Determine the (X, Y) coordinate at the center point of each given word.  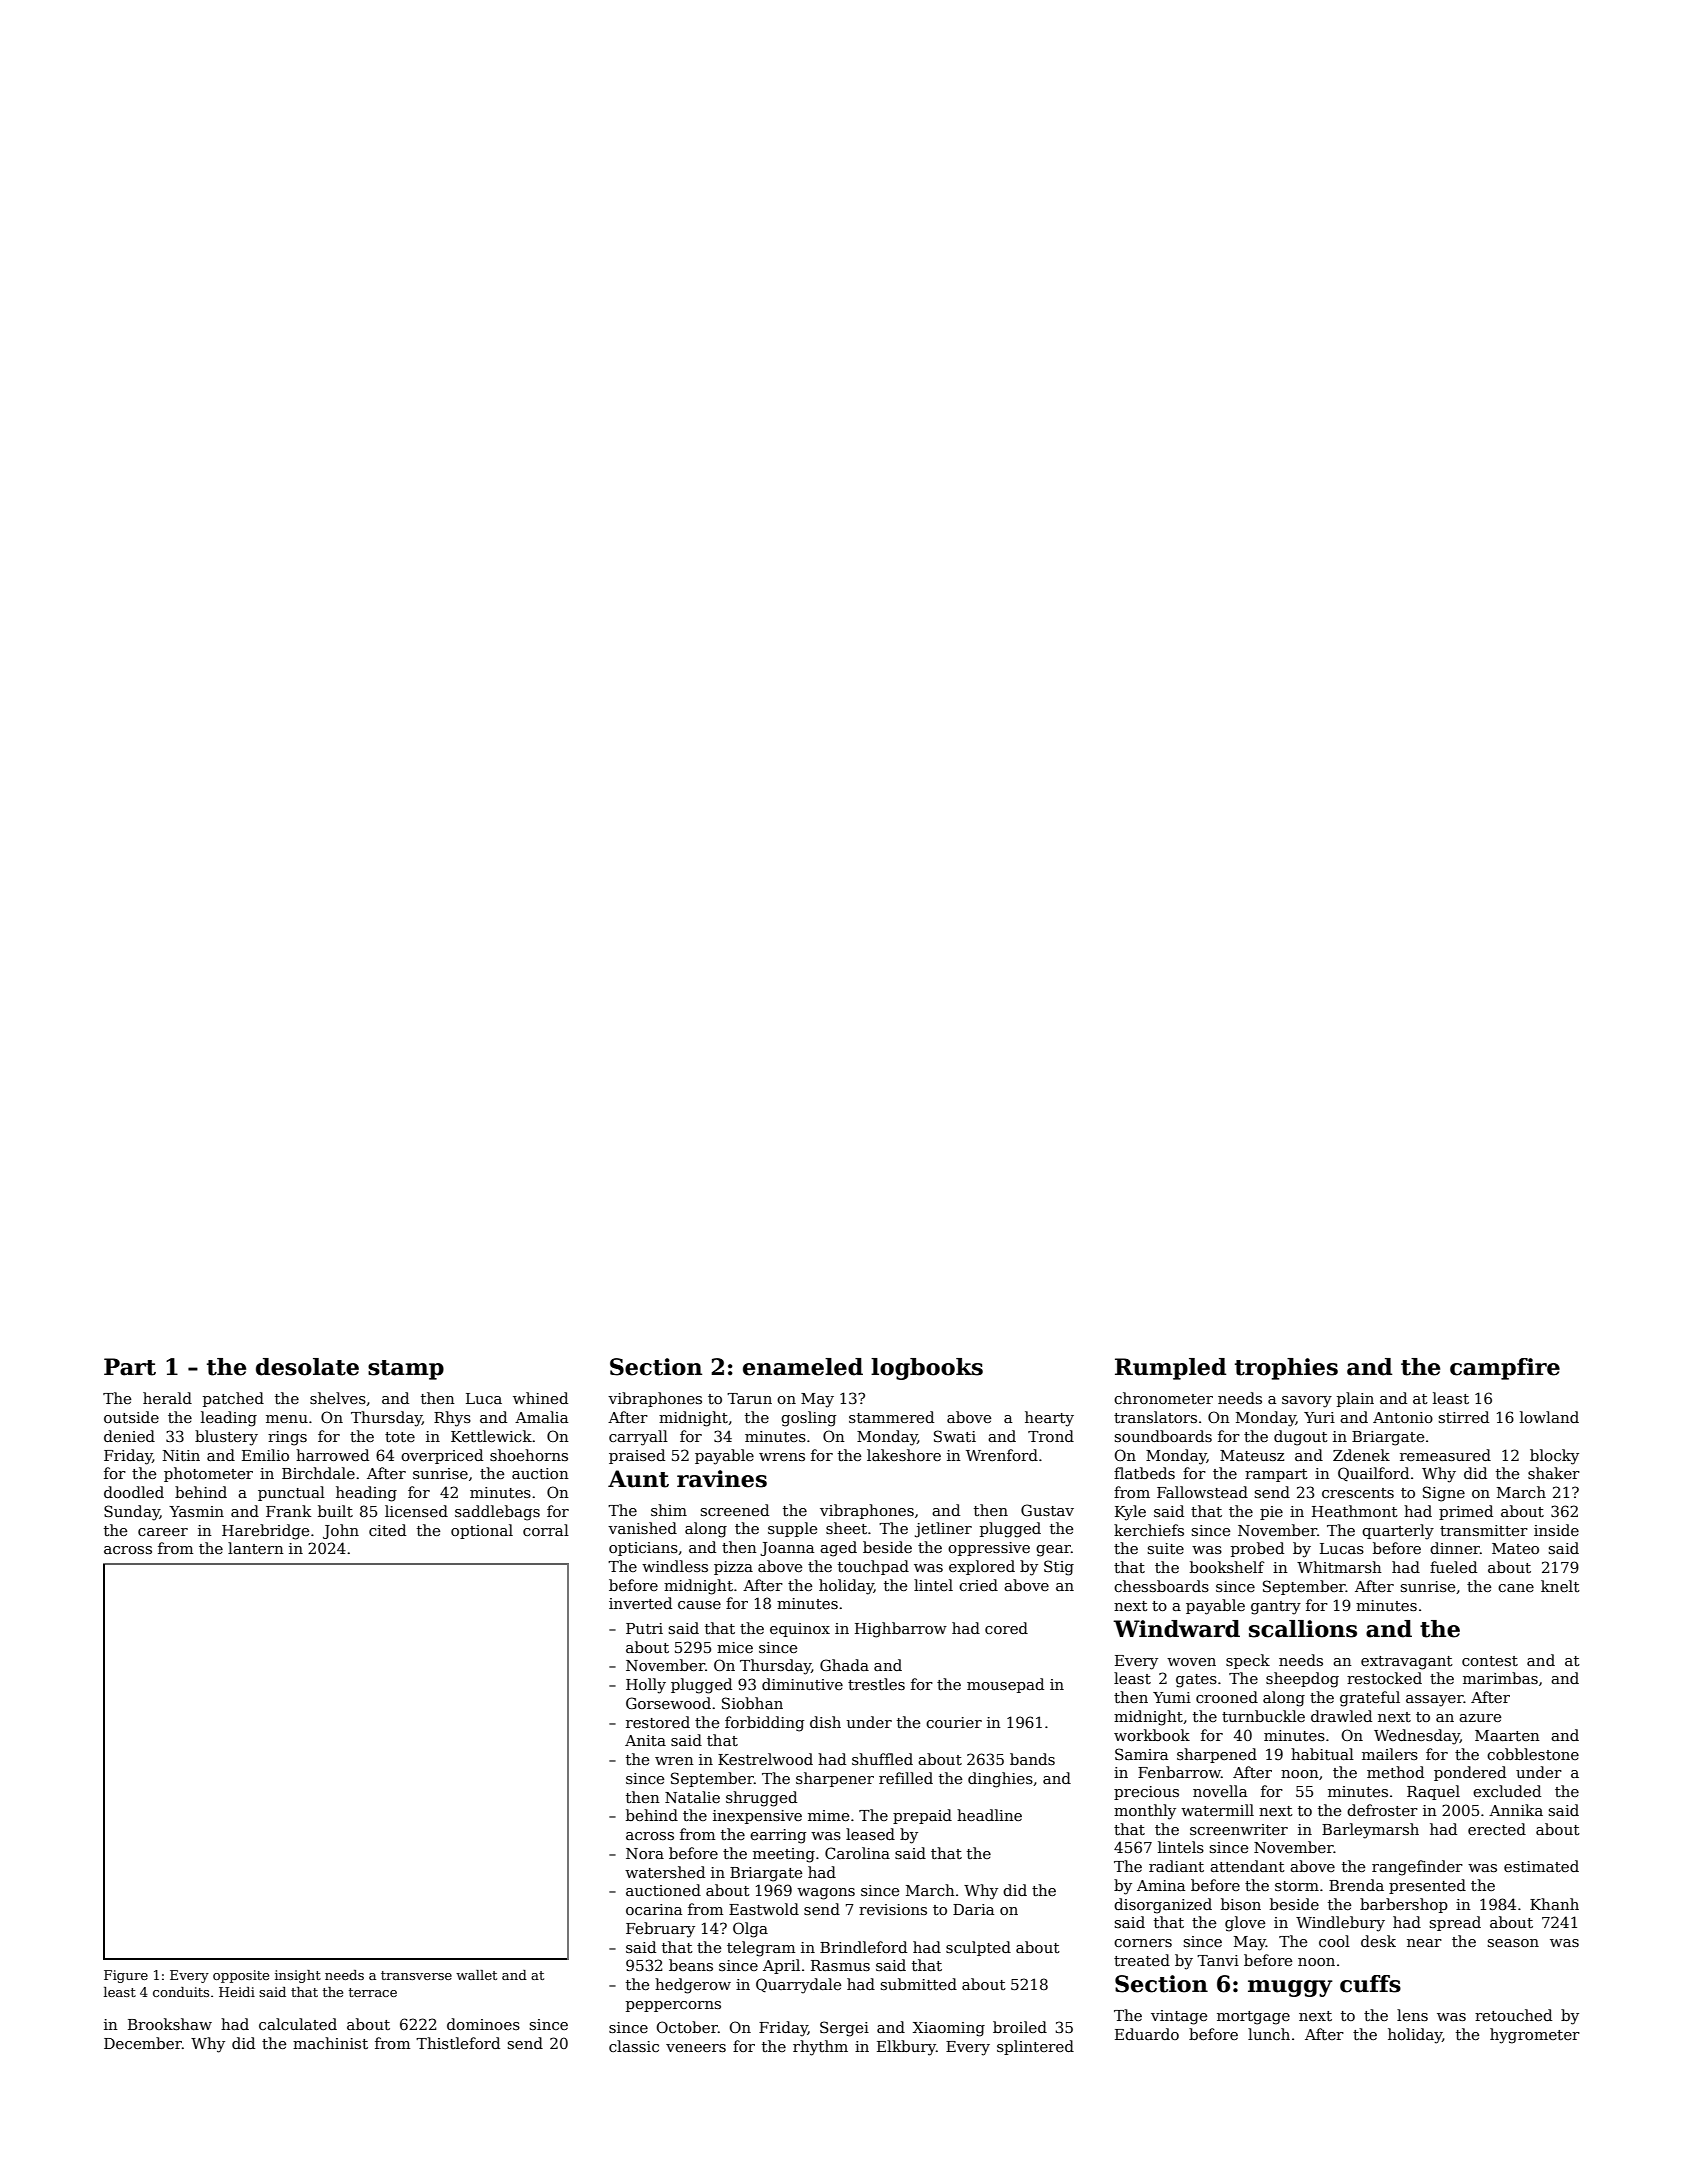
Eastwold (764, 1909)
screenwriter (1239, 1829)
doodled (134, 1492)
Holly (646, 1686)
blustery (226, 1438)
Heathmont (1355, 1511)
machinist (330, 2043)
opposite (241, 1976)
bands (1032, 1759)
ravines (722, 1479)
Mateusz (1252, 1455)
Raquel (1433, 1792)
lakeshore (904, 1455)
